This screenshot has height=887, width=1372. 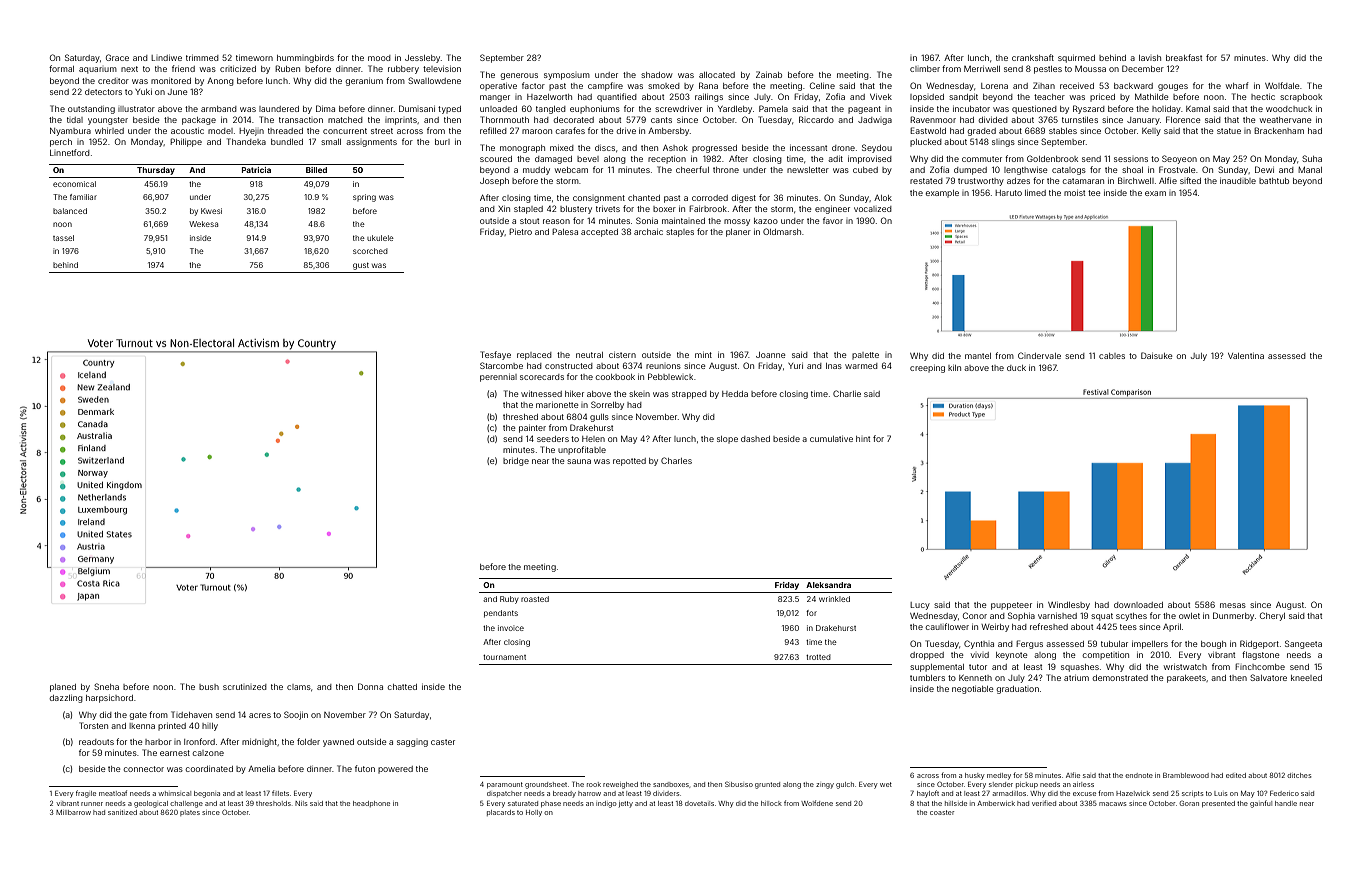 I want to click on lengthwise, so click(x=1026, y=171).
